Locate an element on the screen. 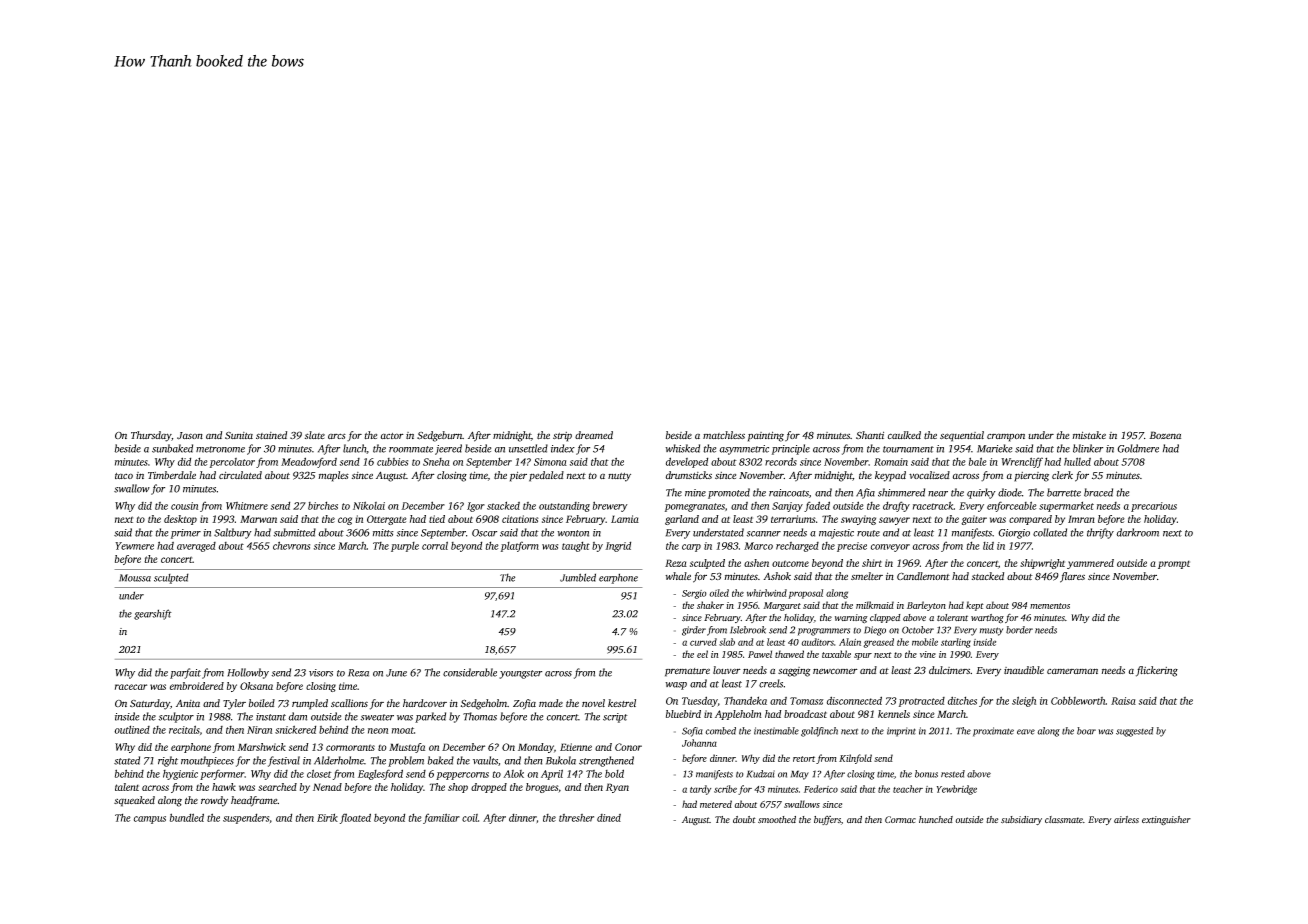  Ashok is located at coordinates (777, 576).
